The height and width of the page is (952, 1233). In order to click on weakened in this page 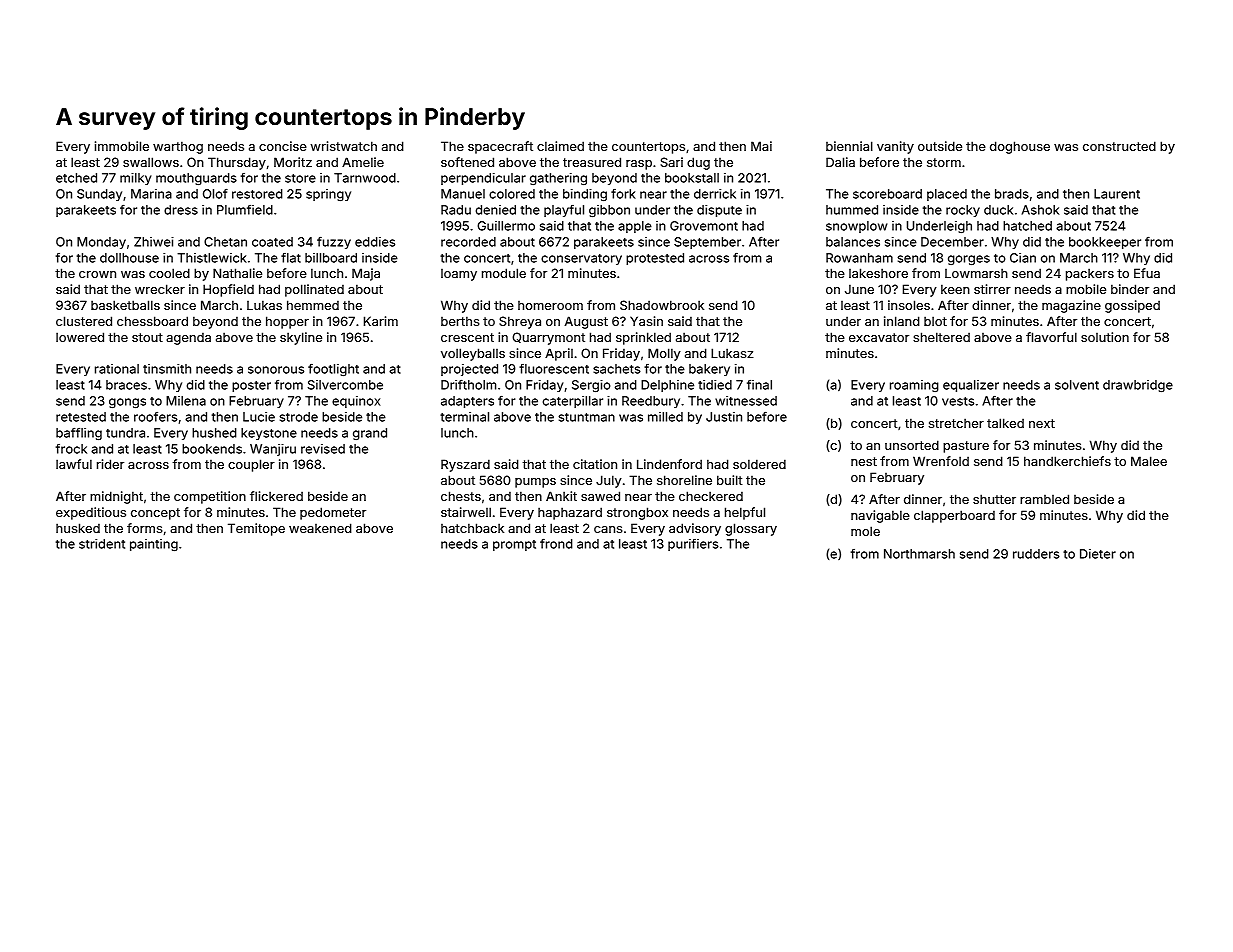, I will do `click(320, 528)`.
